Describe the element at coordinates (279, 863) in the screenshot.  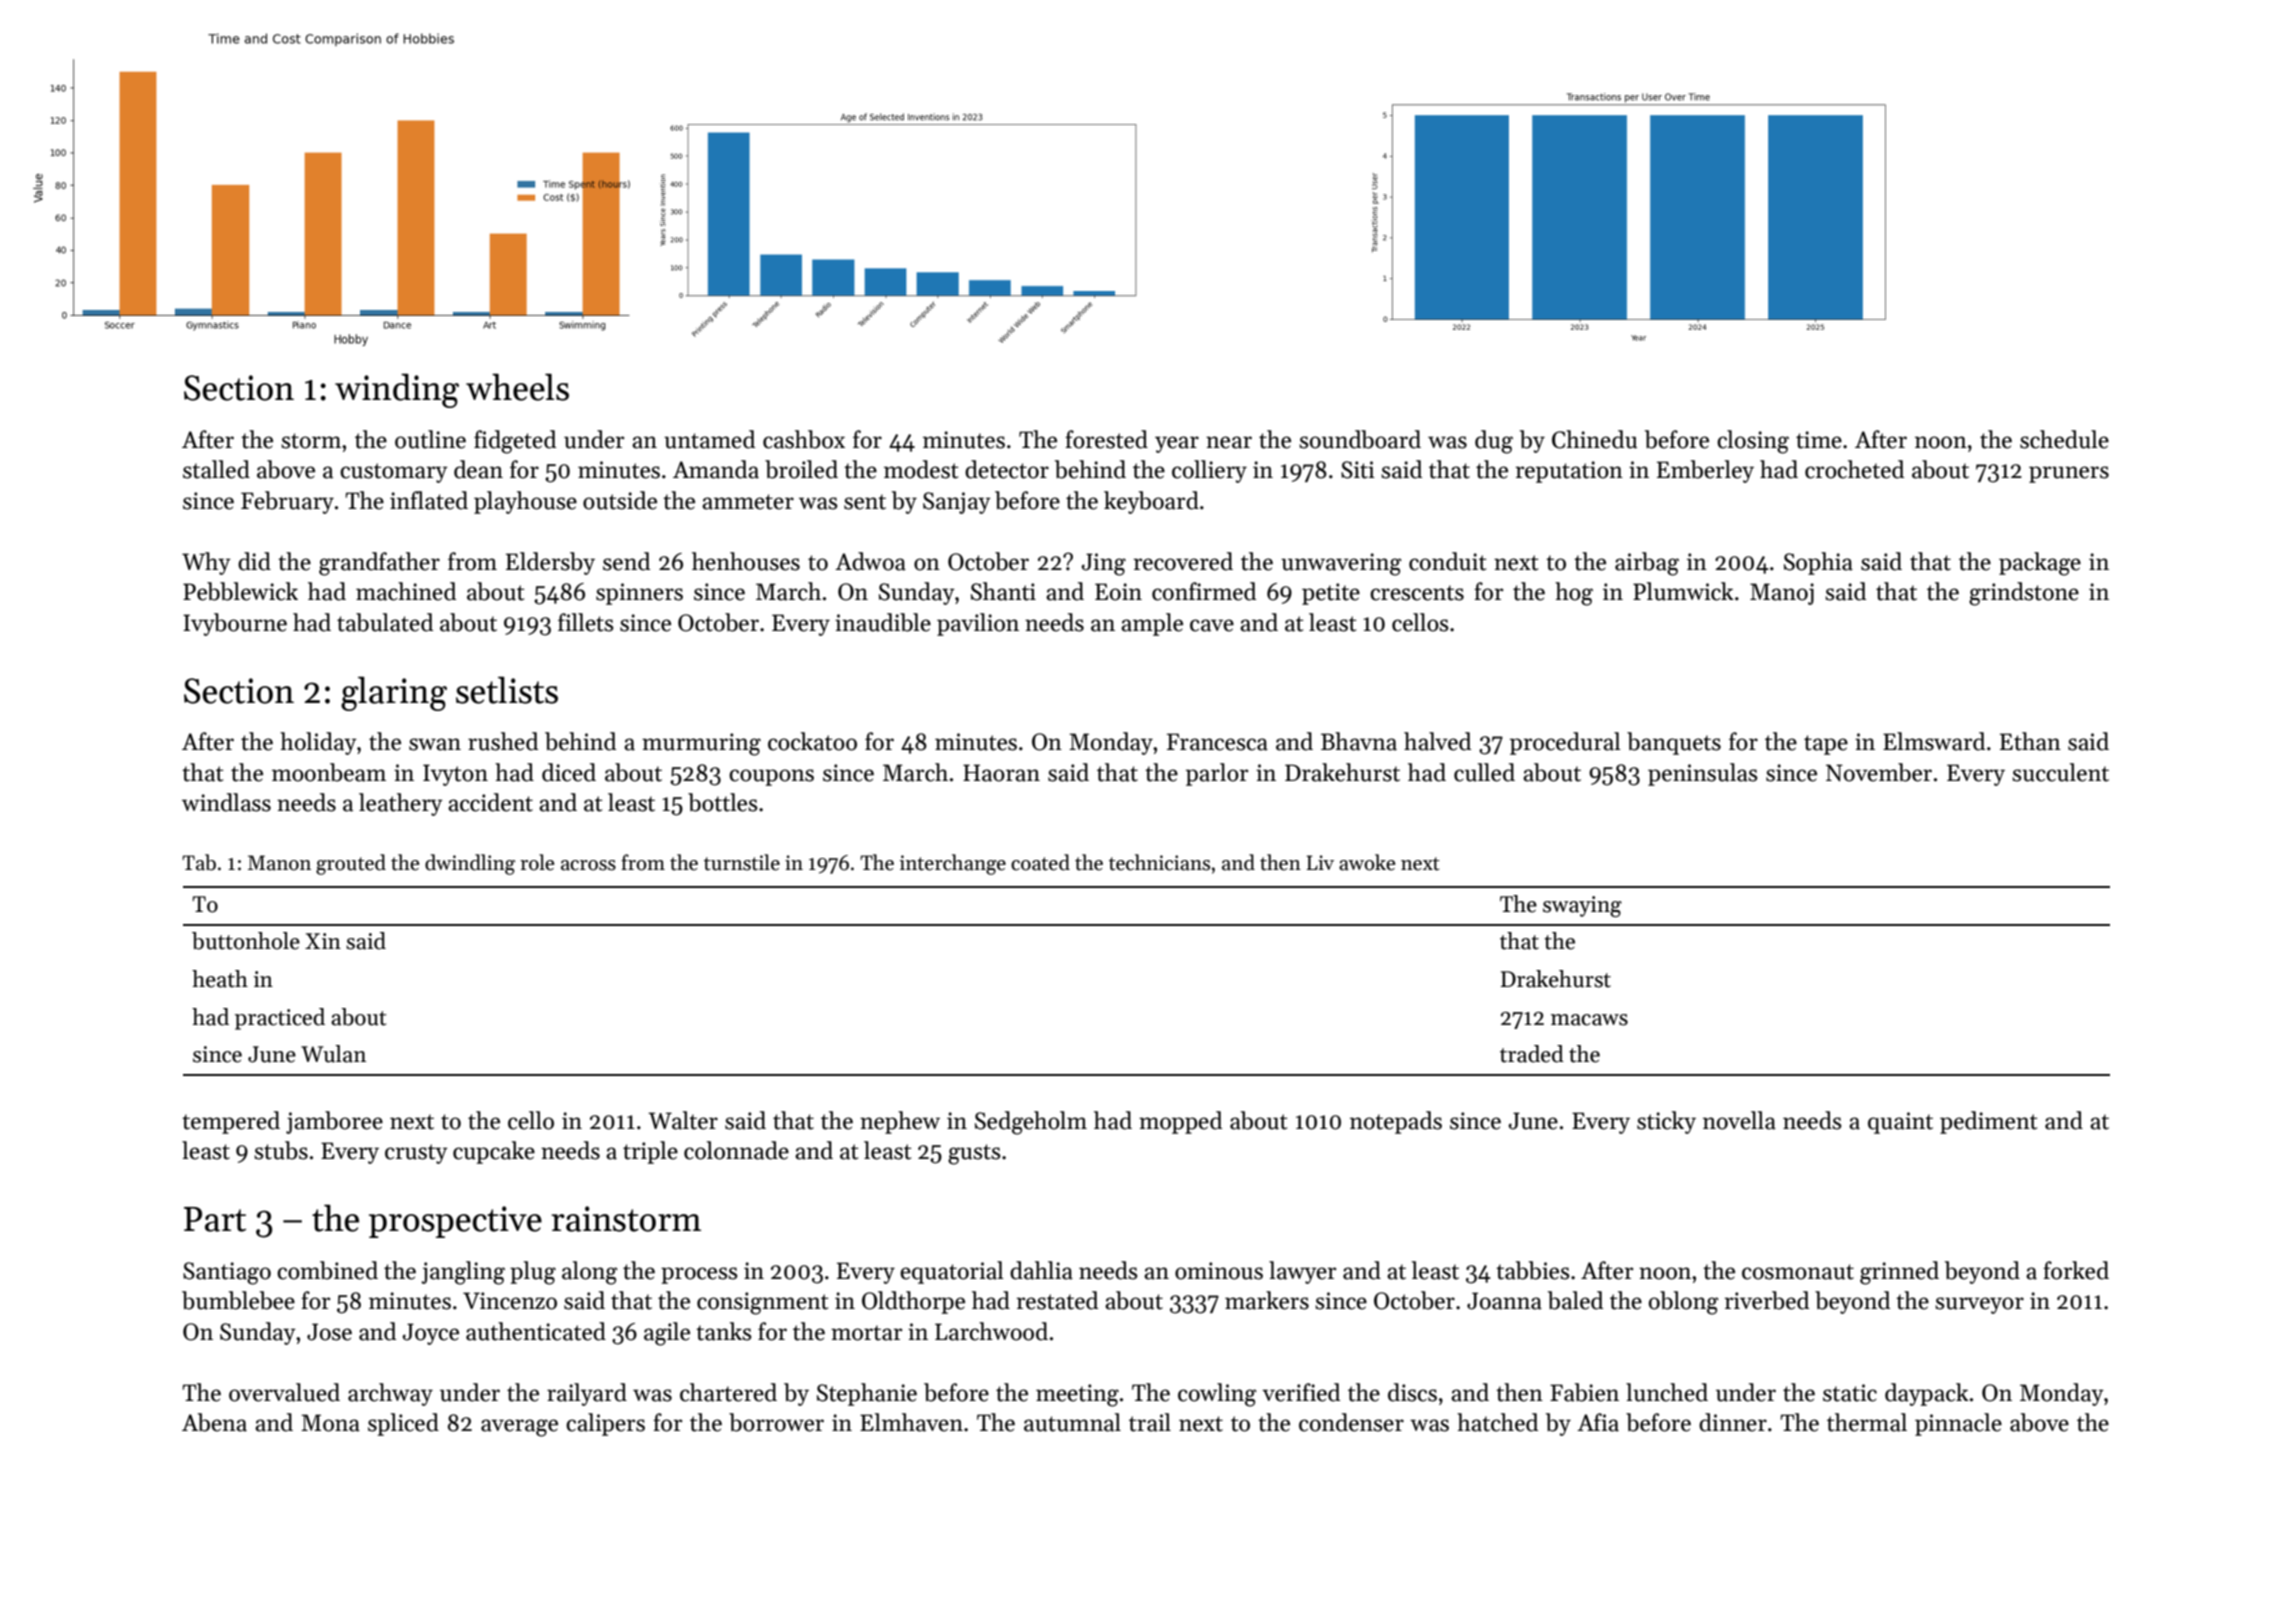
I see `Manon` at that location.
